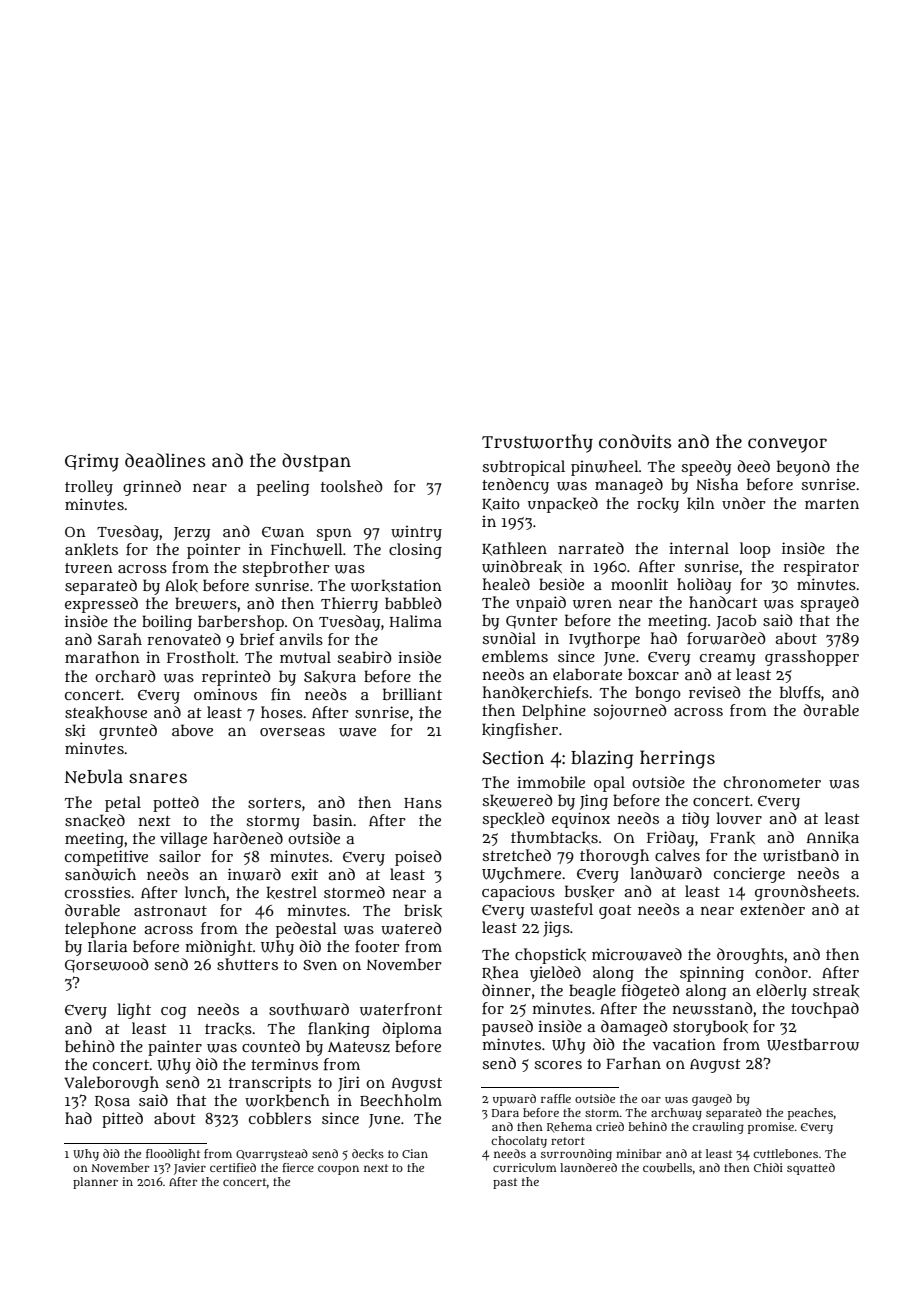  Describe the element at coordinates (330, 676) in the document. I see `Sakura` at that location.
